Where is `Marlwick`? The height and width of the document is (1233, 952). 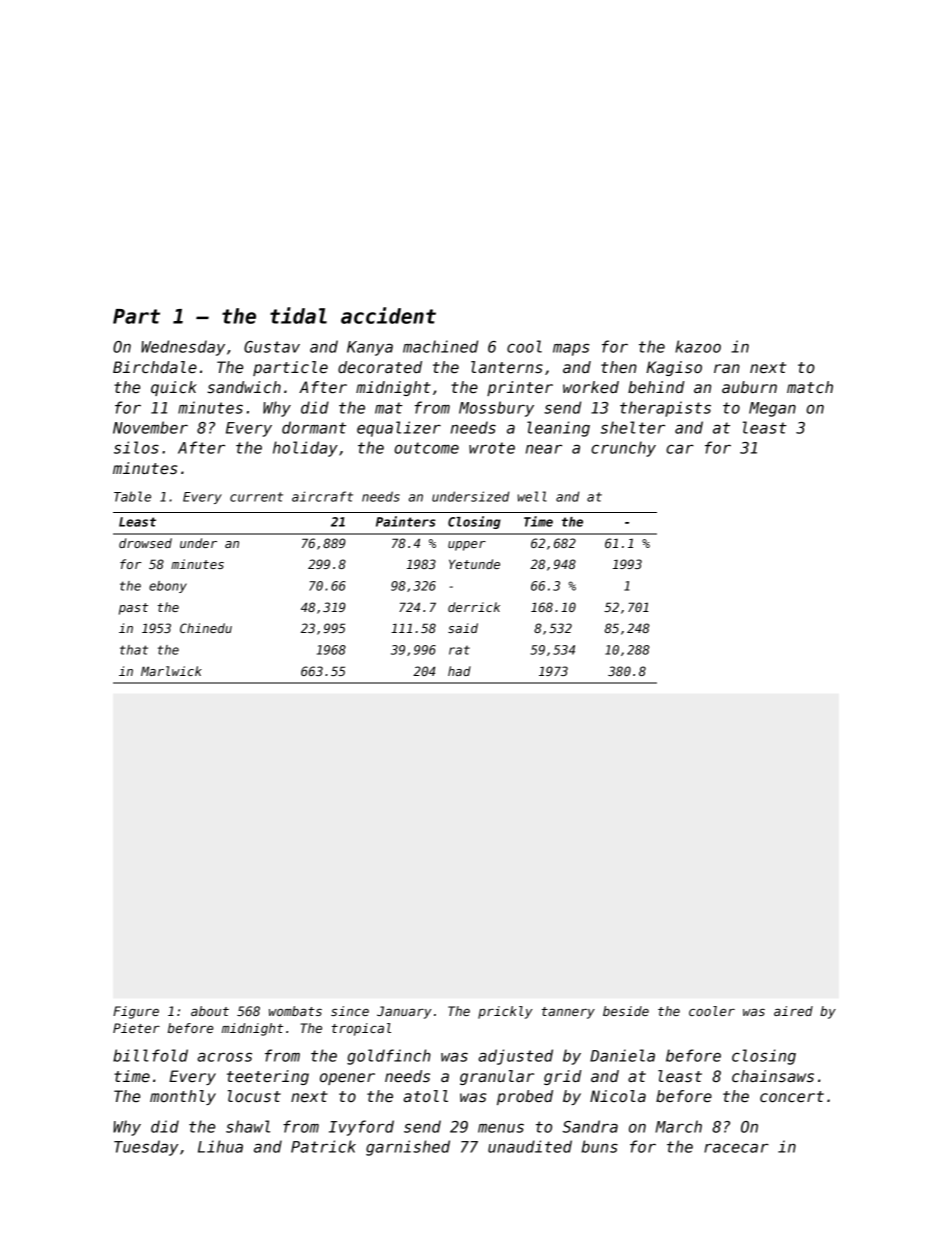 Marlwick is located at coordinates (171, 671).
